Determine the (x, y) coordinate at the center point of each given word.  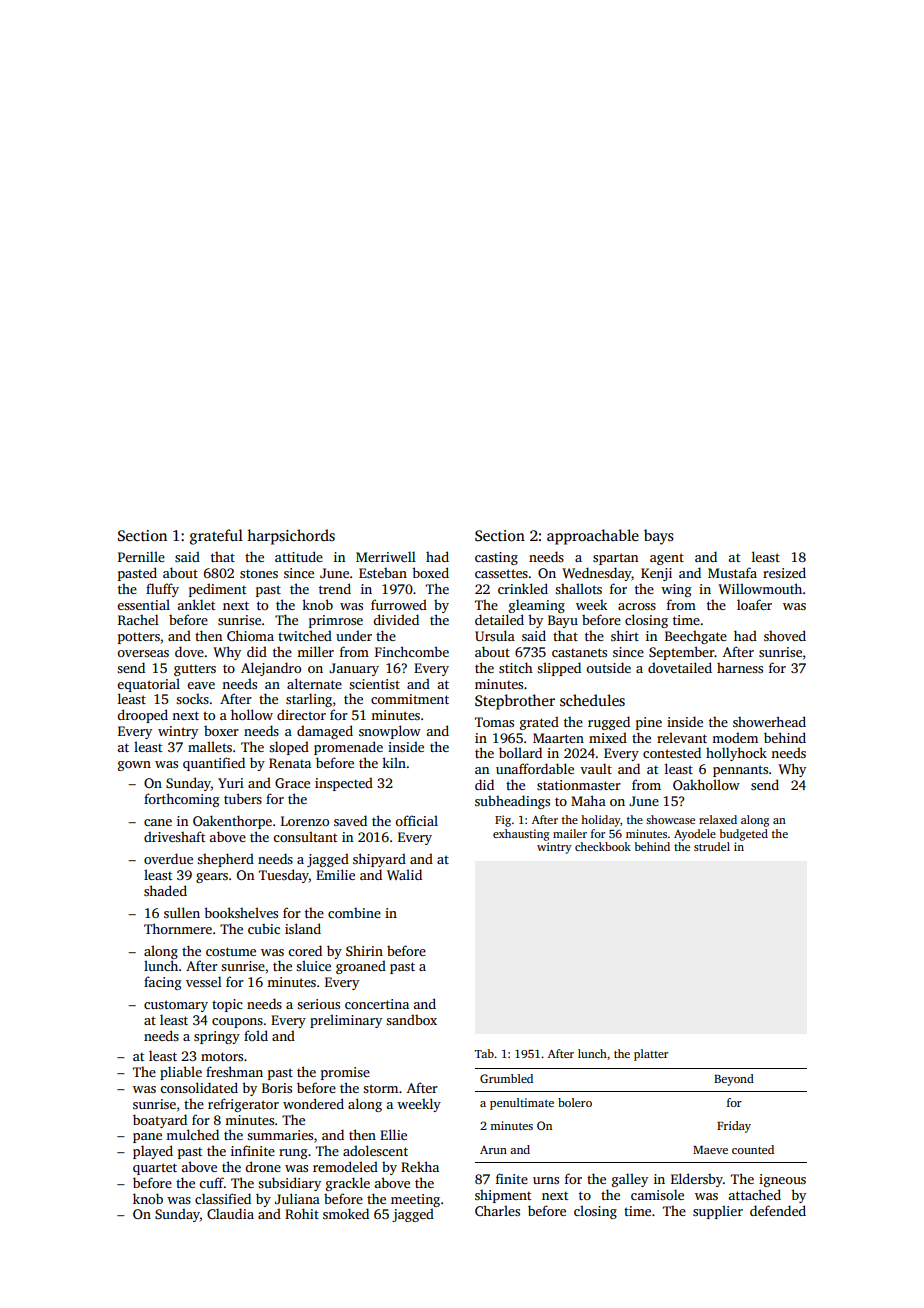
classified (223, 1198)
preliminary (346, 1021)
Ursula (495, 635)
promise (345, 1073)
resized (784, 572)
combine (354, 913)
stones (259, 573)
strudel (712, 846)
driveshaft (174, 836)
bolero (575, 1102)
